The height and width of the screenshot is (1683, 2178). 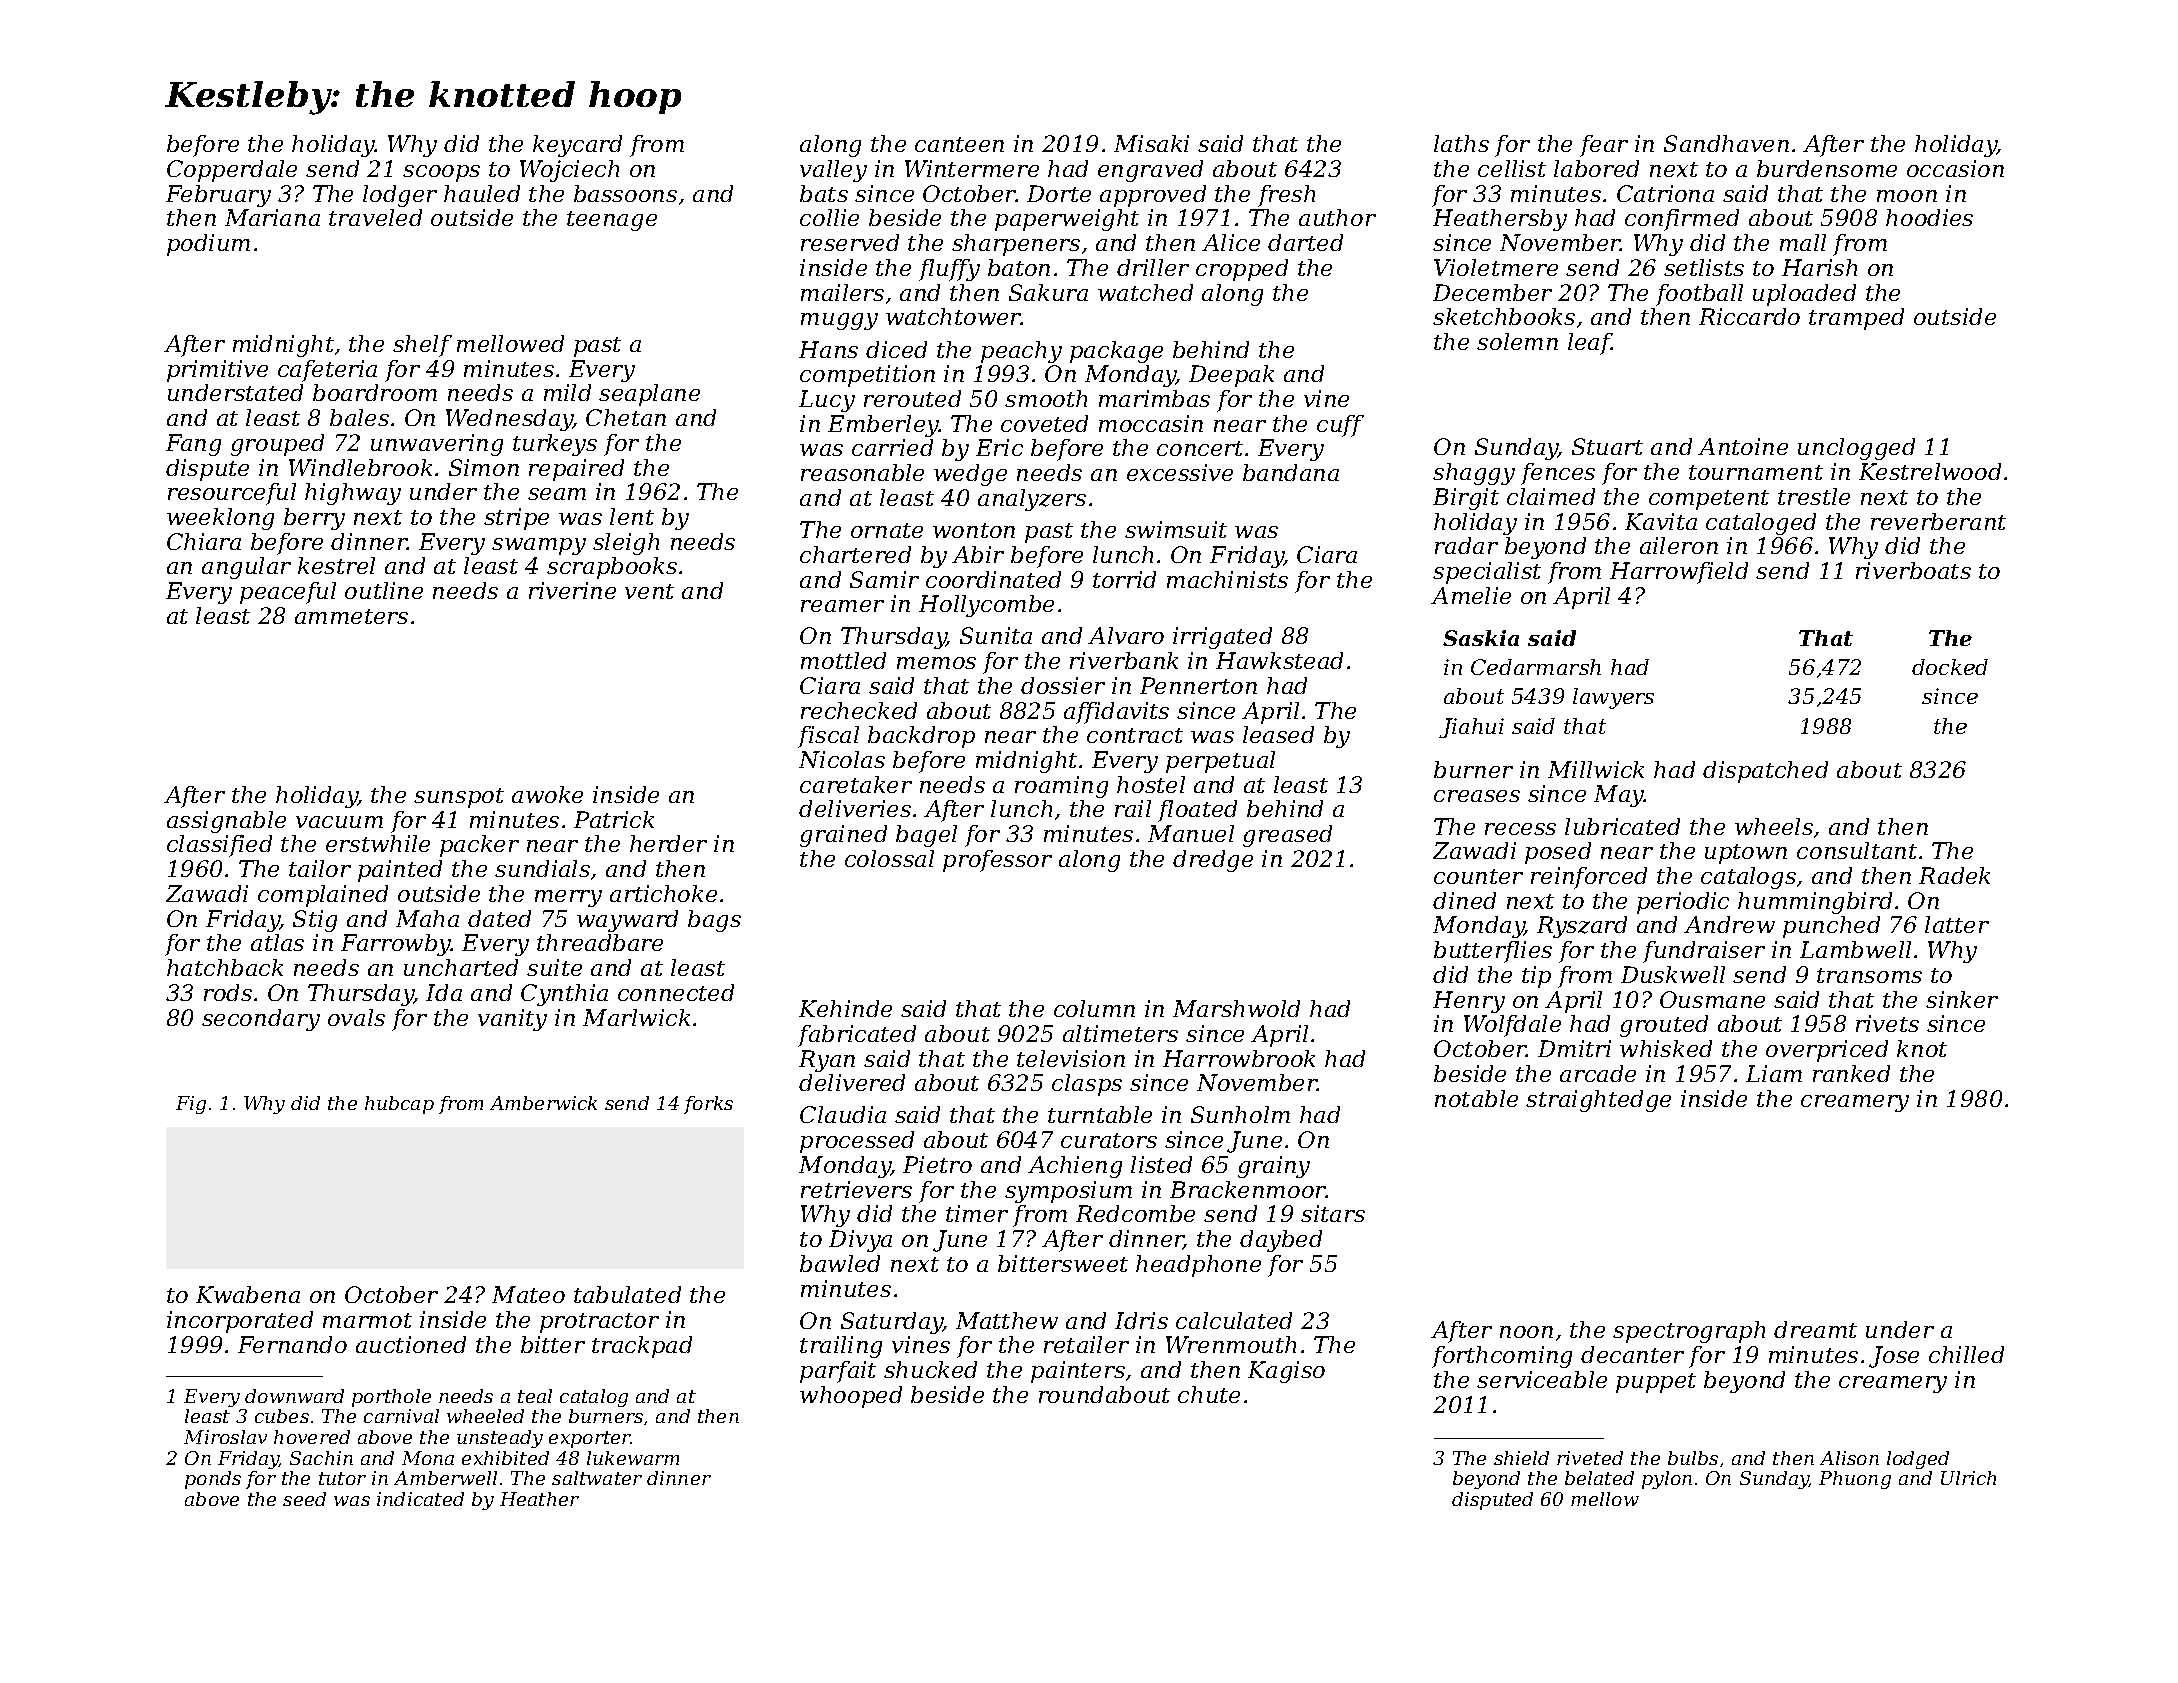 What do you see at coordinates (351, 616) in the screenshot?
I see `ammeters` at bounding box center [351, 616].
